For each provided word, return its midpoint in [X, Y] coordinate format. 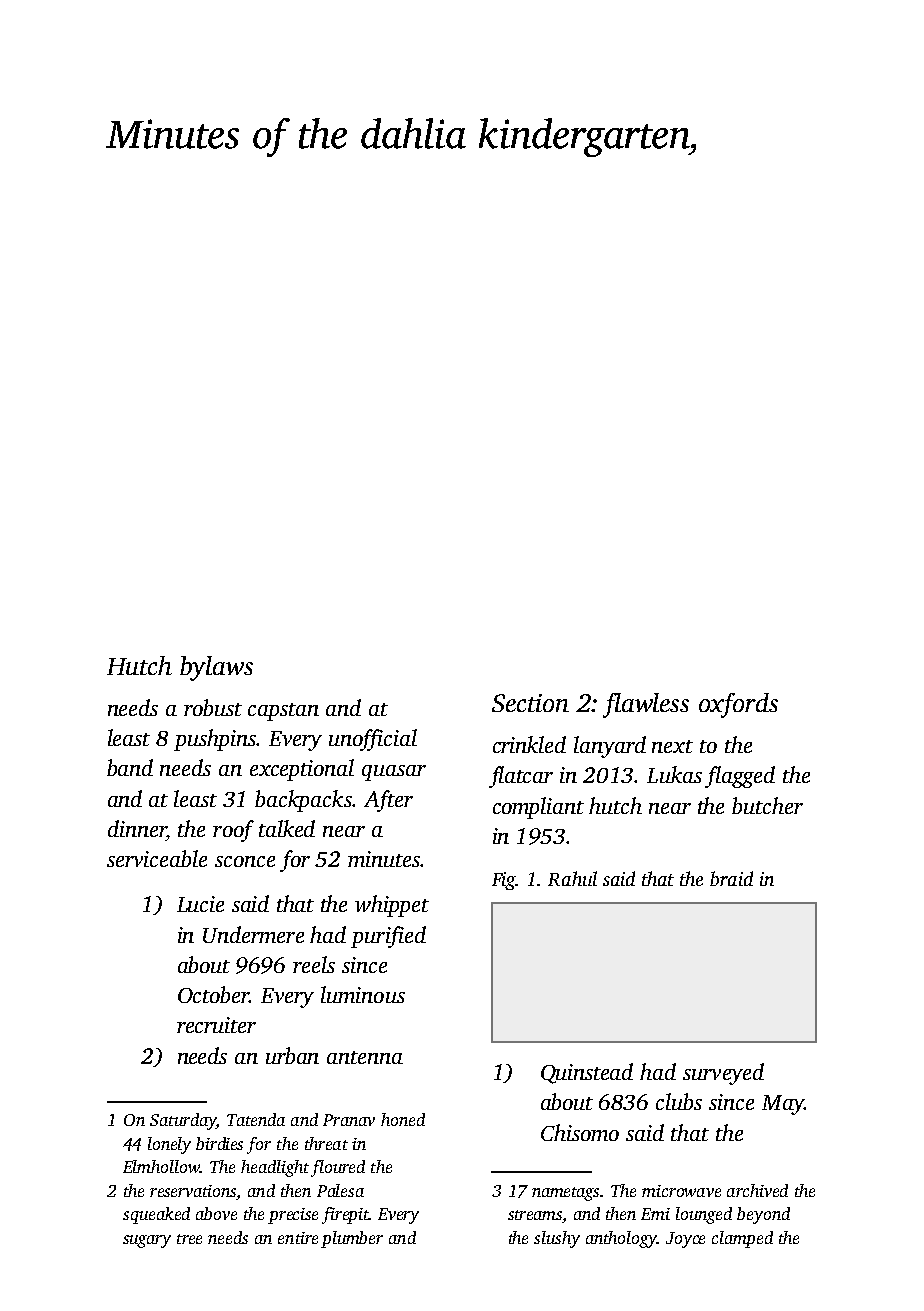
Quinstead [587, 1073]
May [783, 1105]
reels [314, 964]
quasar [394, 773]
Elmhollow [161, 1166]
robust [213, 707]
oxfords [738, 705]
